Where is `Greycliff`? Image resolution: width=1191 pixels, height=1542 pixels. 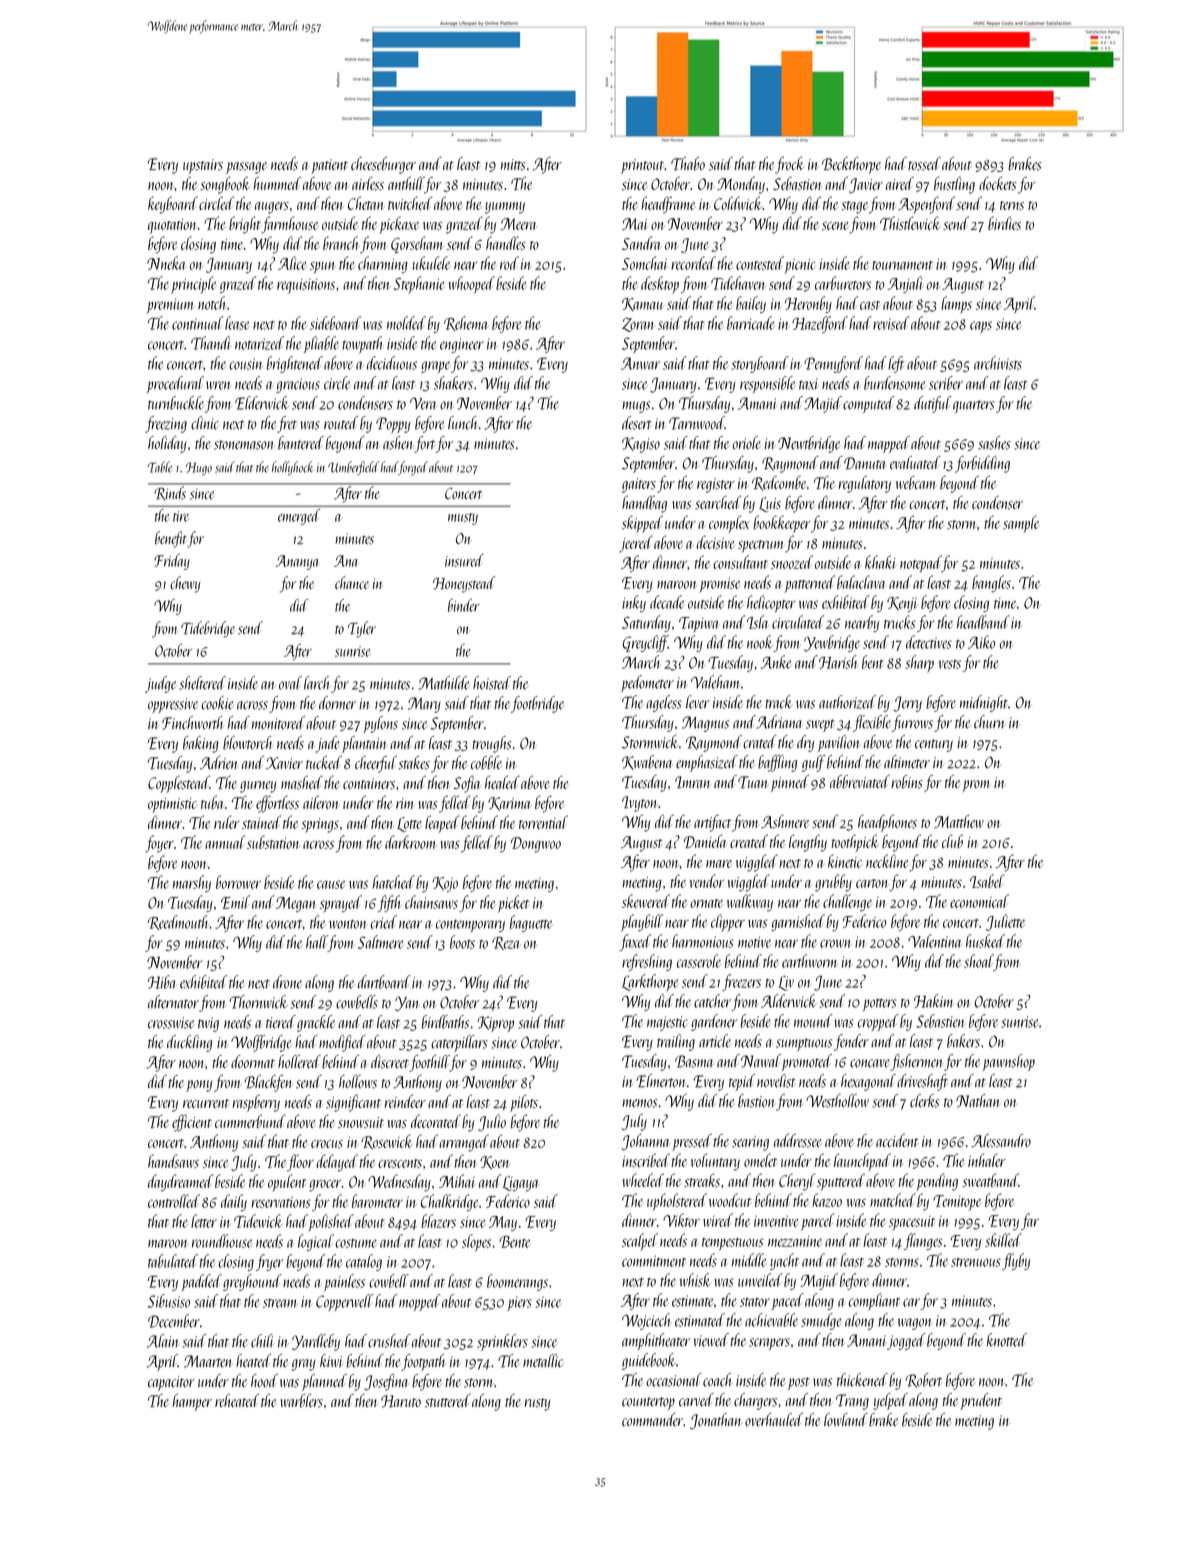 Greycliff is located at coordinates (645, 643).
